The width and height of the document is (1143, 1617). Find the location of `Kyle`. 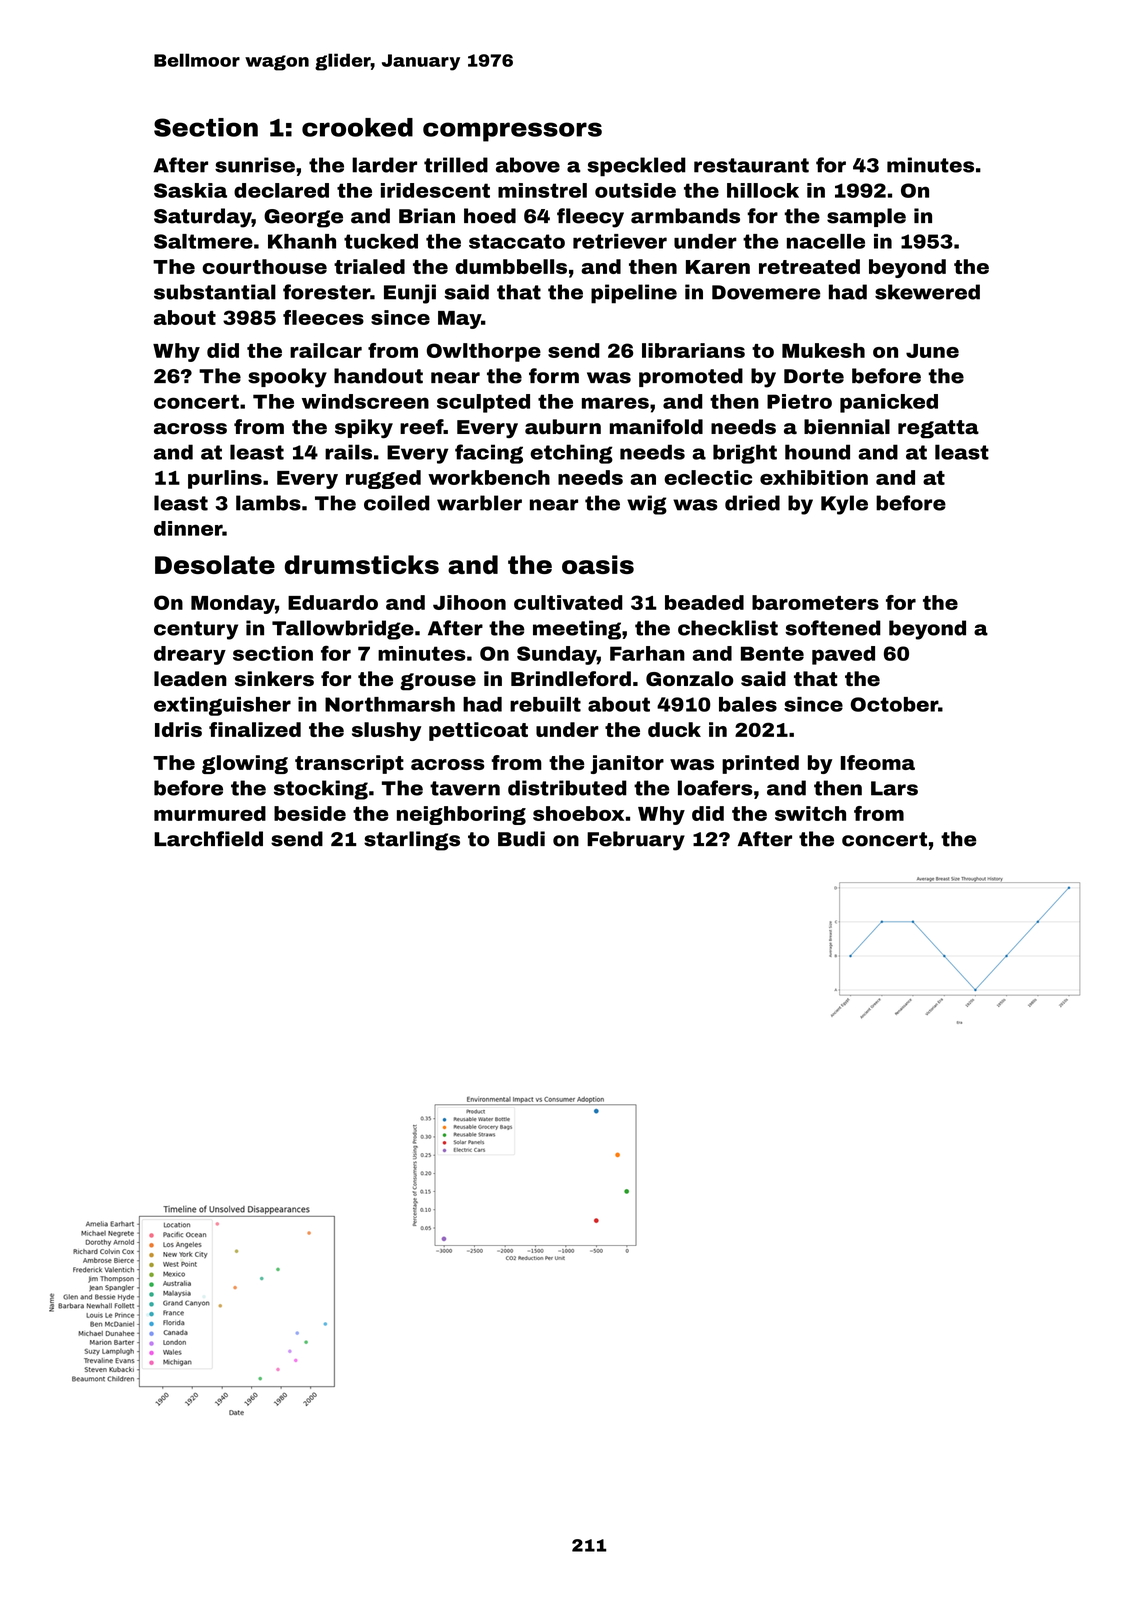

Kyle is located at coordinates (844, 505).
